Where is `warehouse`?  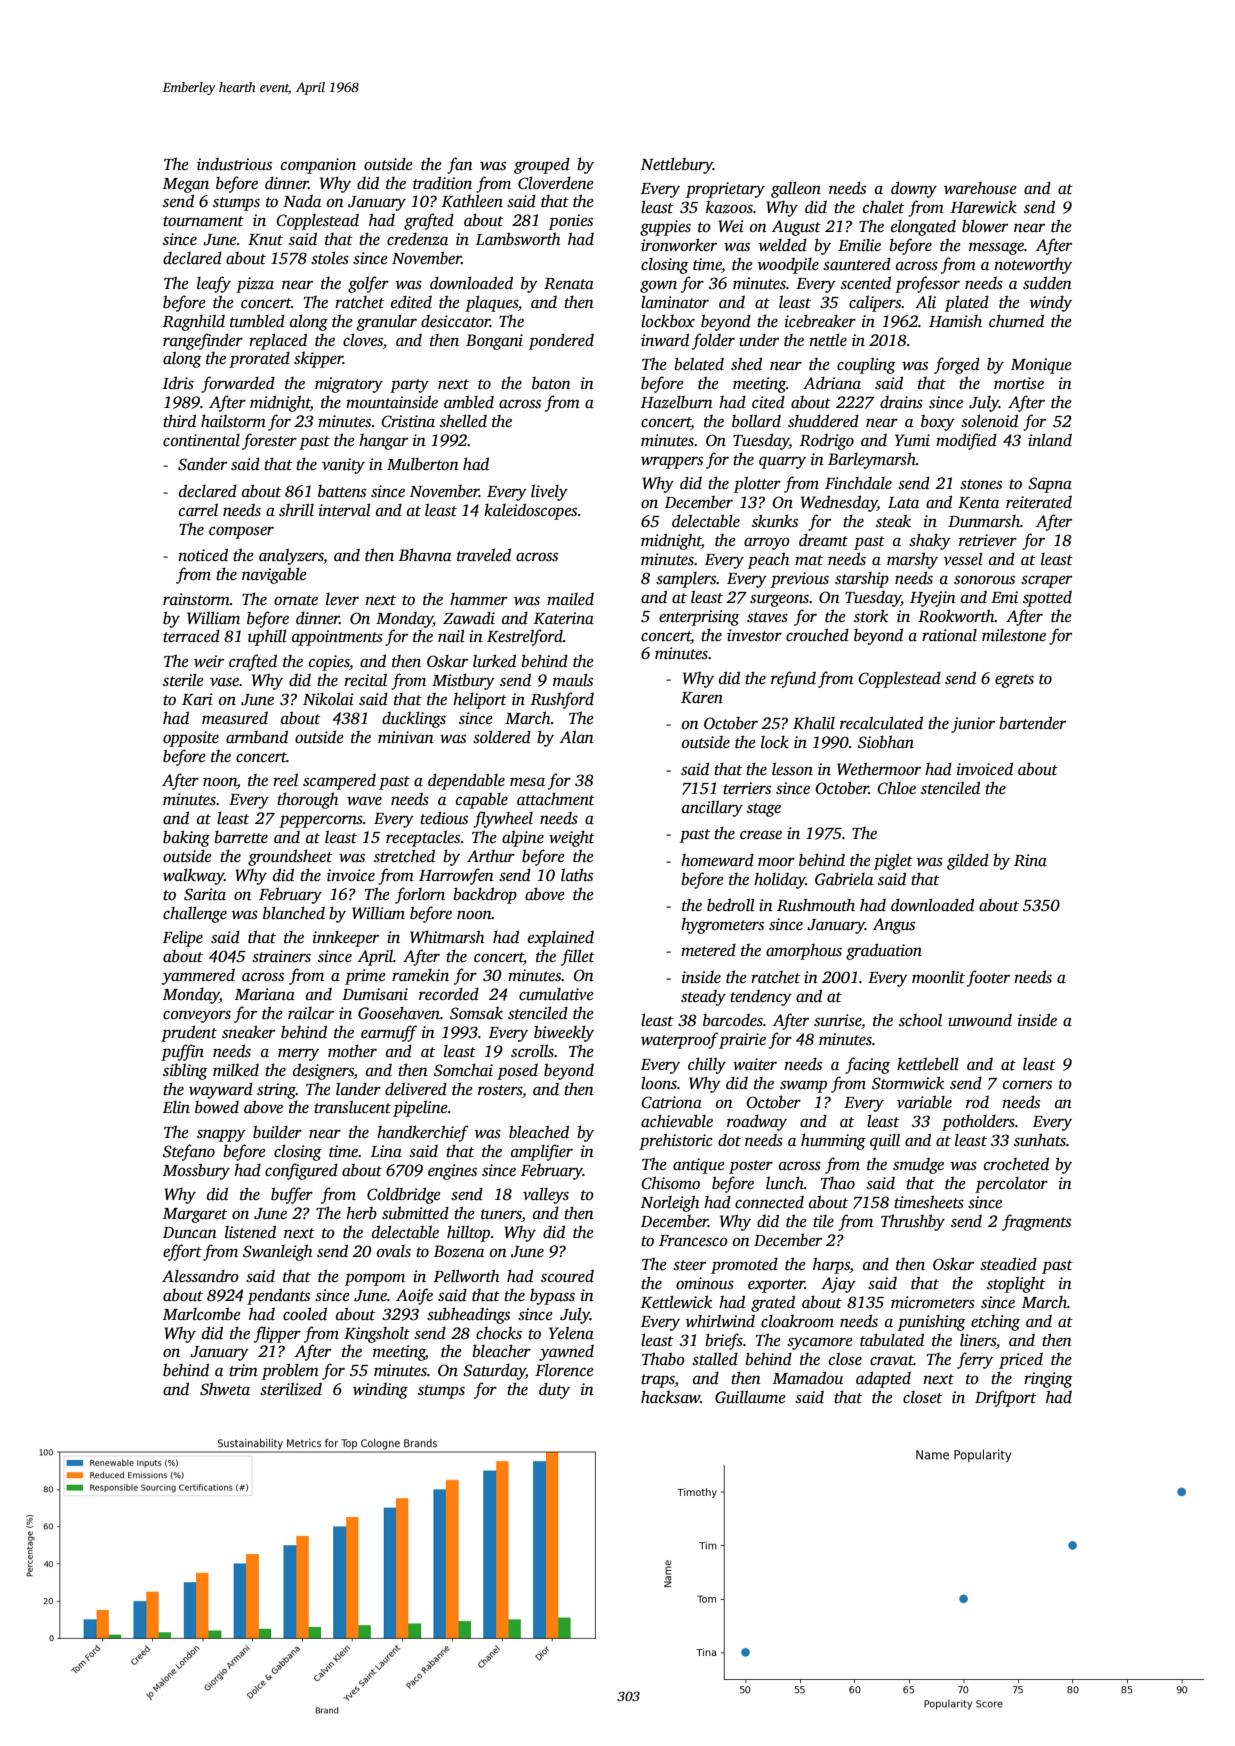
warehouse is located at coordinates (980, 188).
